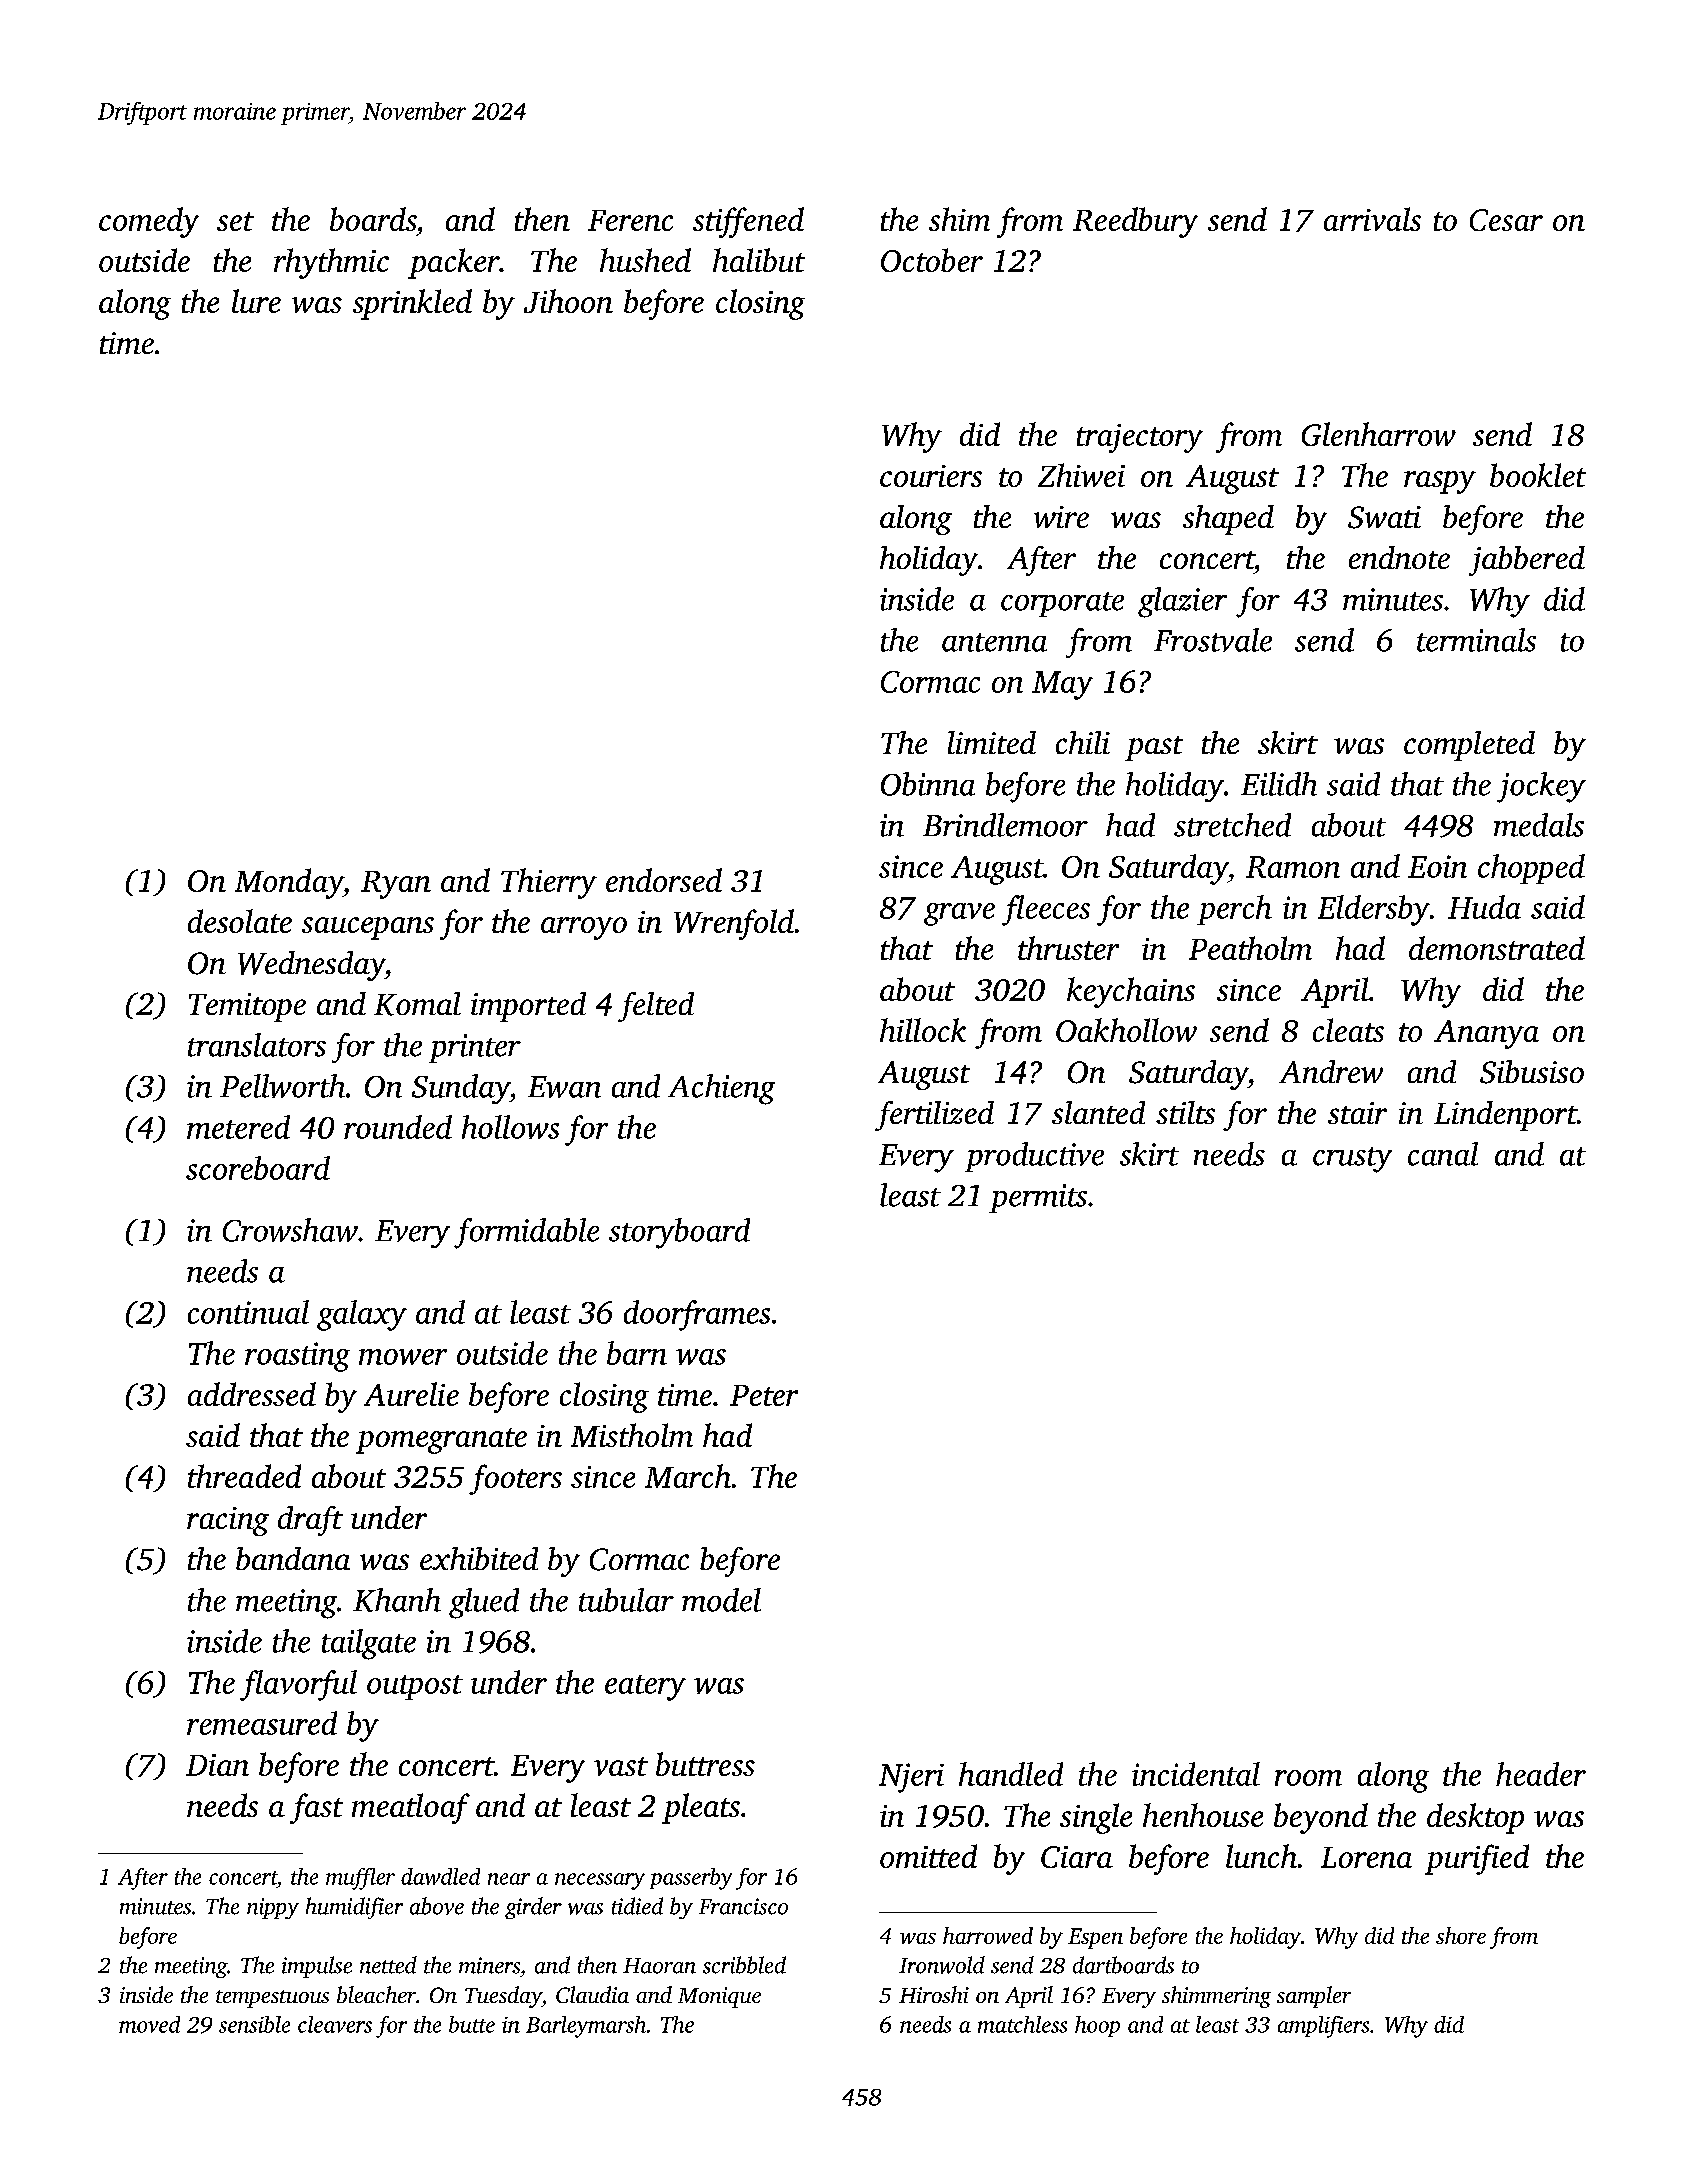 This document has height=2178, width=1683. Describe the element at coordinates (1196, 1774) in the document. I see `incidental` at that location.
